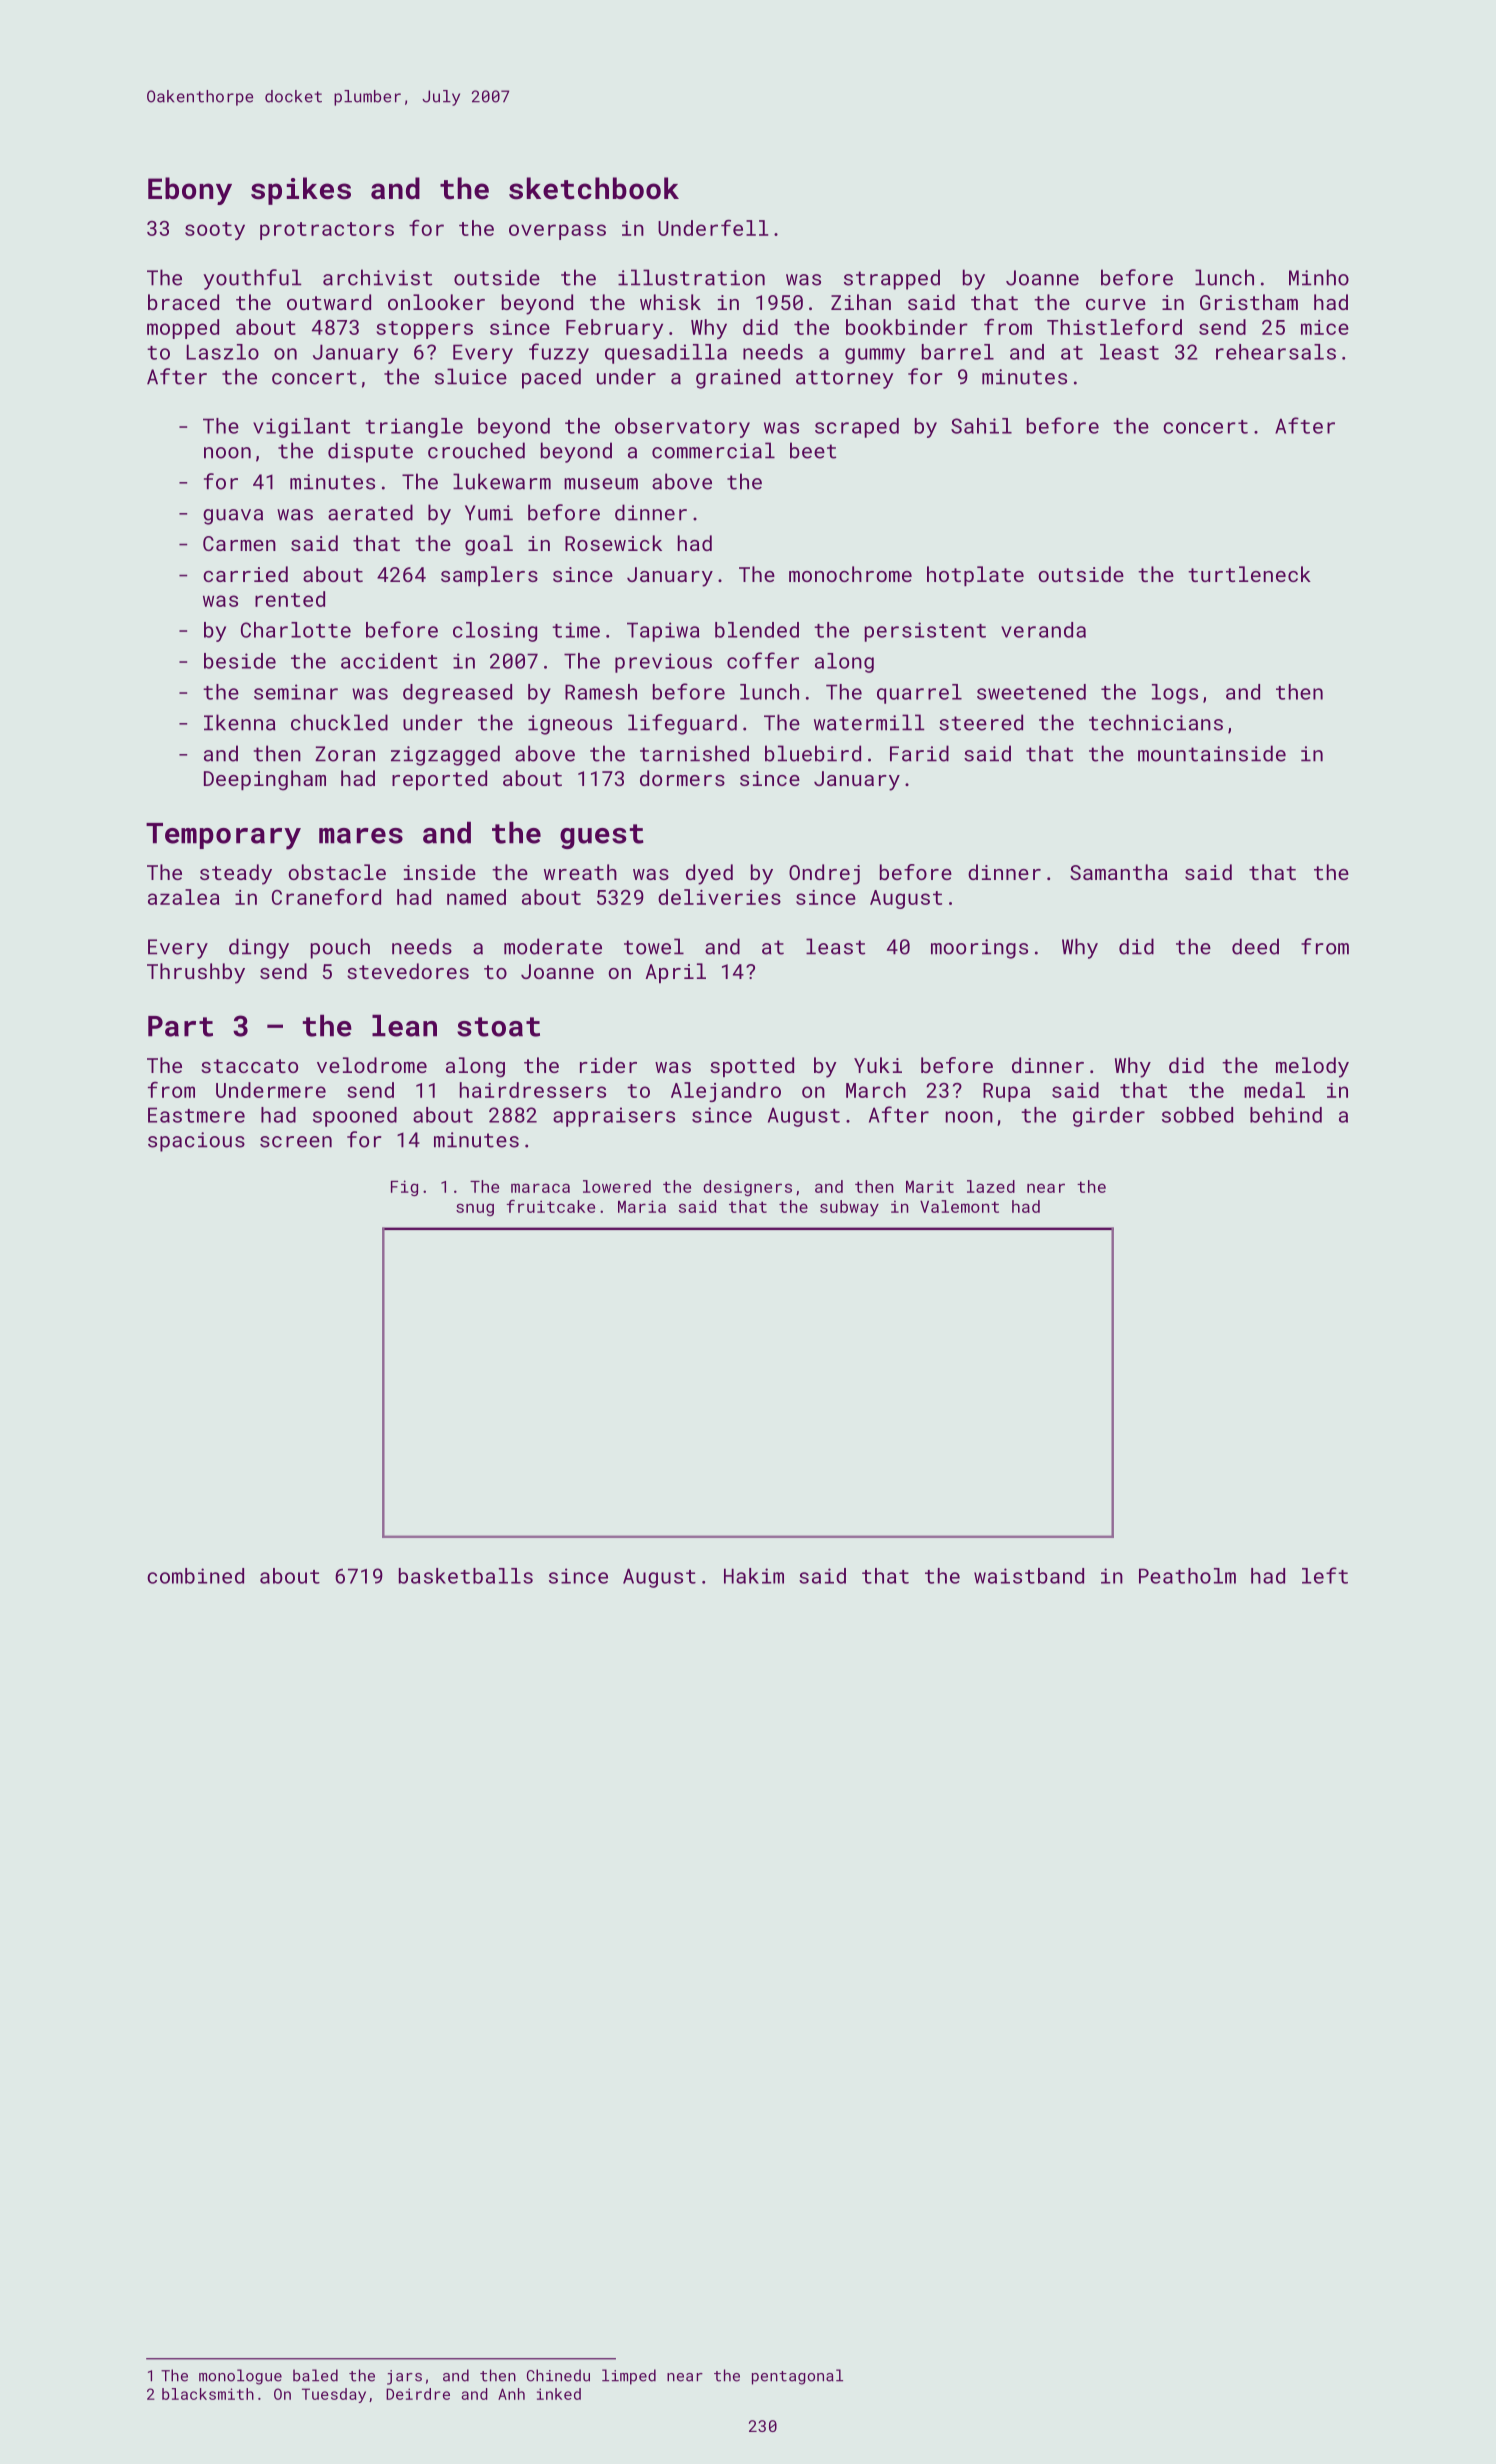 The height and width of the page is (2464, 1496). Describe the element at coordinates (813, 753) in the page. I see `bluebird` at that location.
